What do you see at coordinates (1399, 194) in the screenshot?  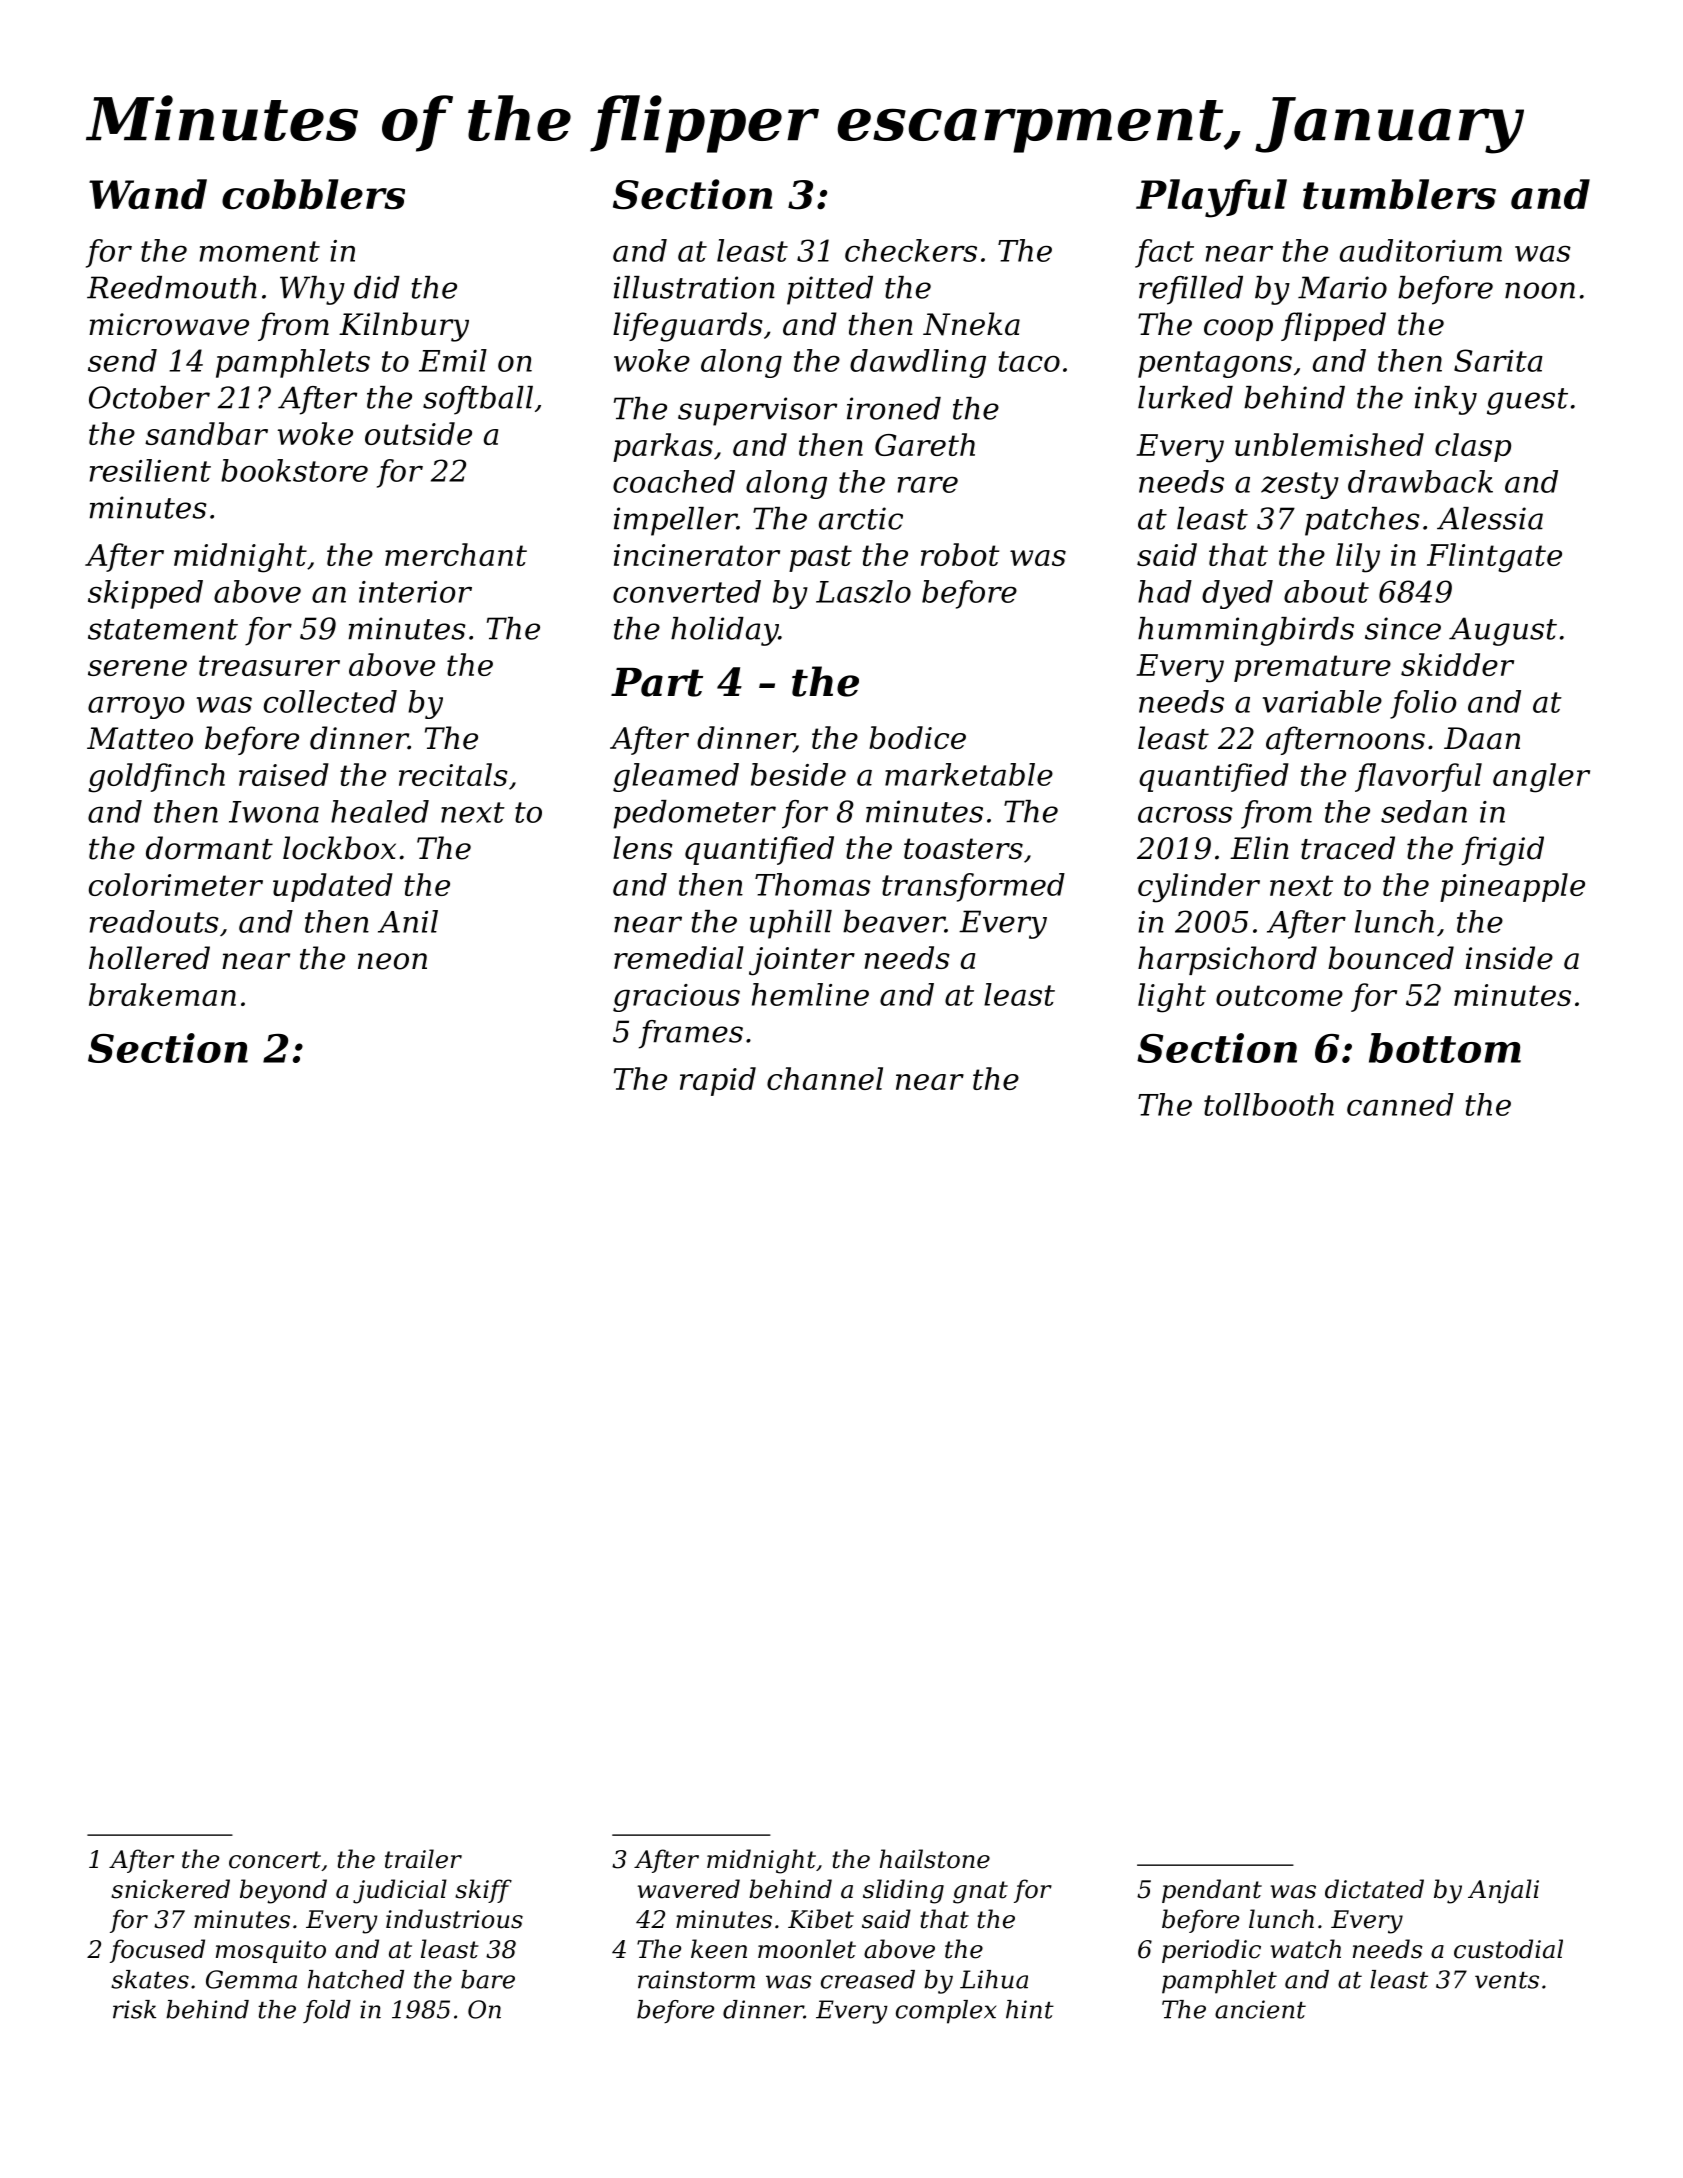 I see `tumblers` at bounding box center [1399, 194].
